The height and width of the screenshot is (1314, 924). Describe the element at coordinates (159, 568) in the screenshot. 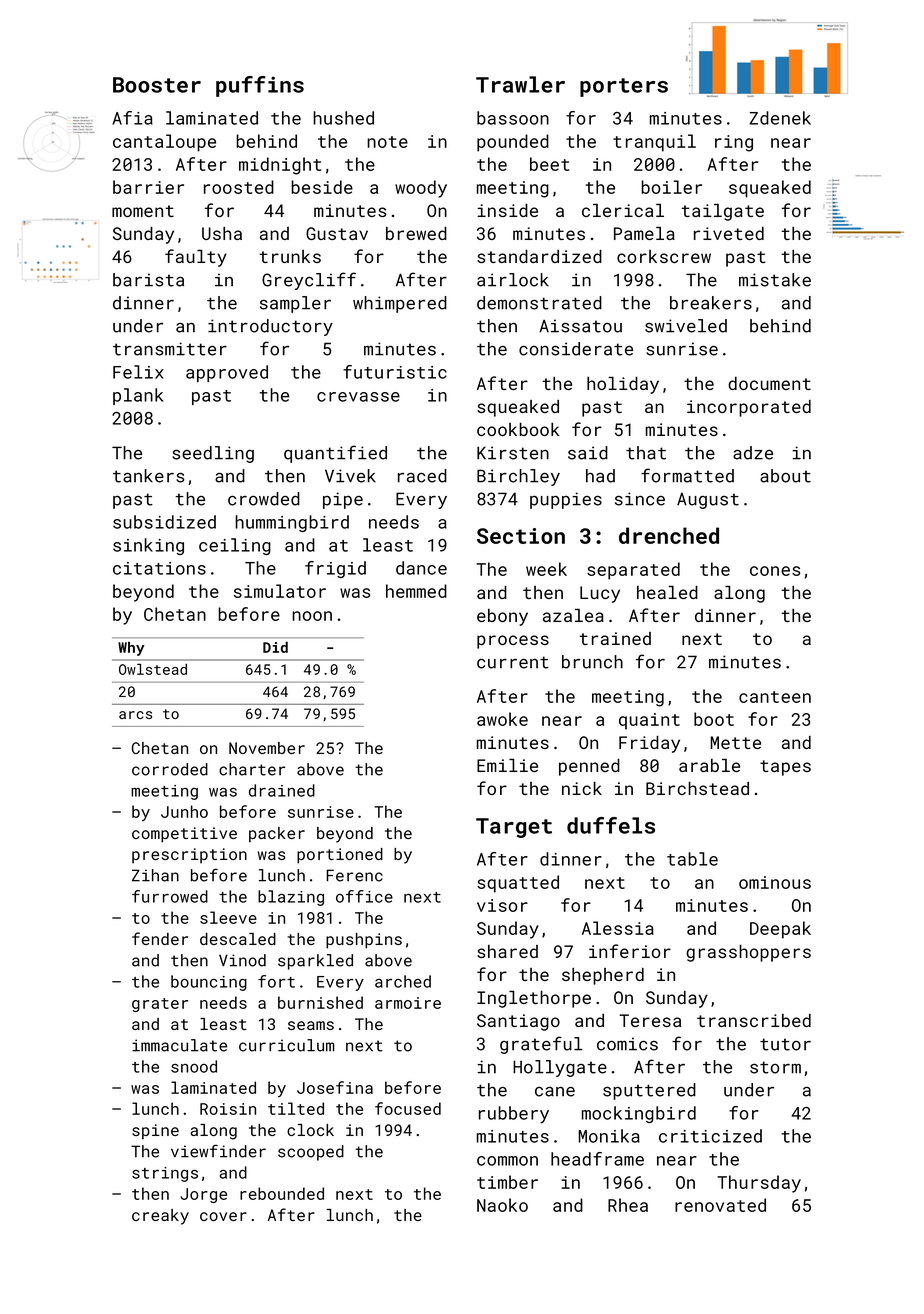

I see `citations` at that location.
